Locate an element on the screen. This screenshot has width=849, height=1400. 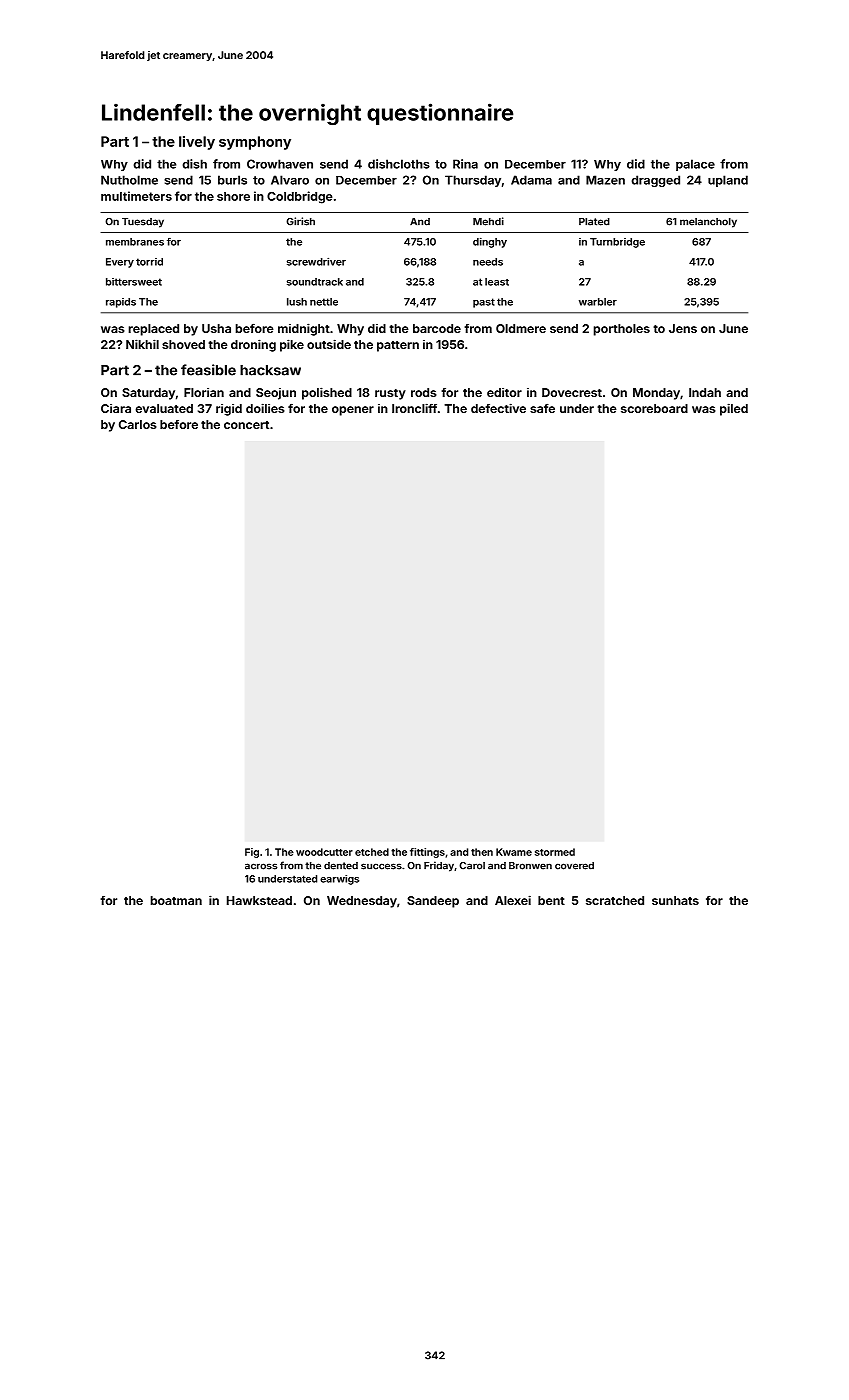
lively is located at coordinates (197, 143).
